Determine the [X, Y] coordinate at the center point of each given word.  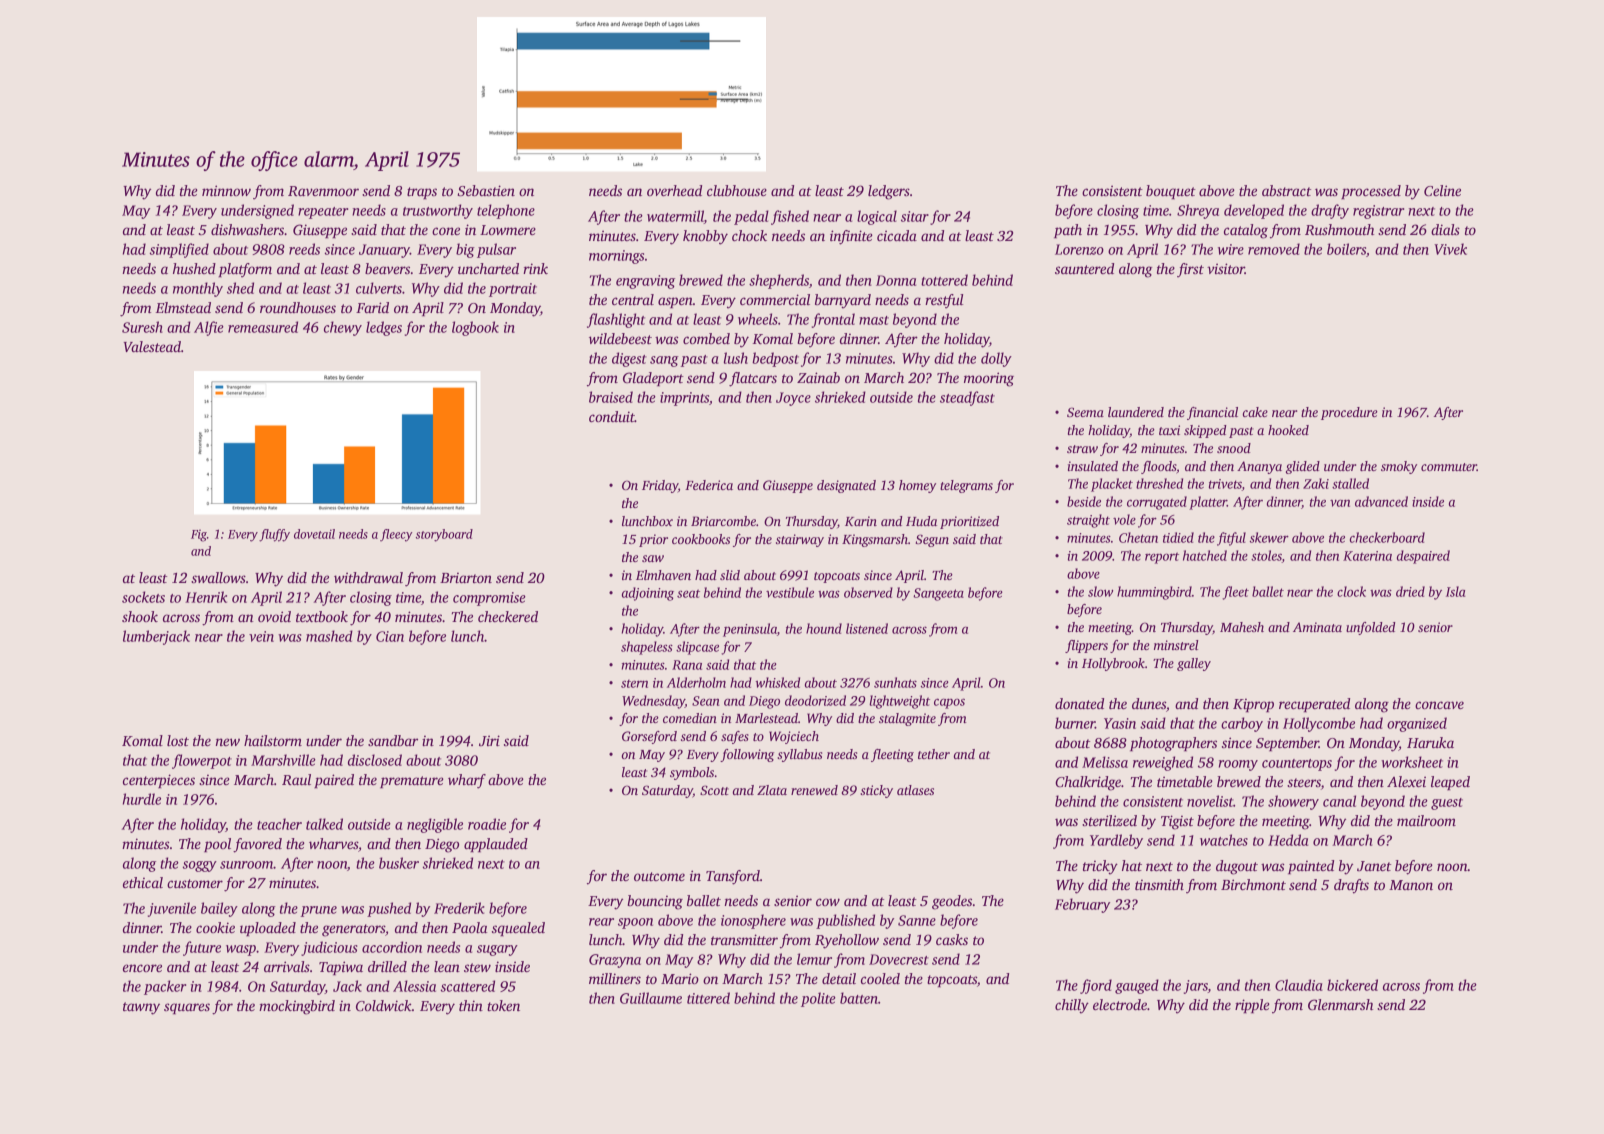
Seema [1085, 412]
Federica [709, 485]
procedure [1349, 413]
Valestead [152, 346]
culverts [379, 288]
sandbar [393, 740]
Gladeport [653, 379]
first [1190, 270]
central [633, 299]
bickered [1352, 985]
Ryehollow [847, 941]
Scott [714, 790]
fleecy [396, 535]
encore [142, 968]
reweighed [1163, 763]
